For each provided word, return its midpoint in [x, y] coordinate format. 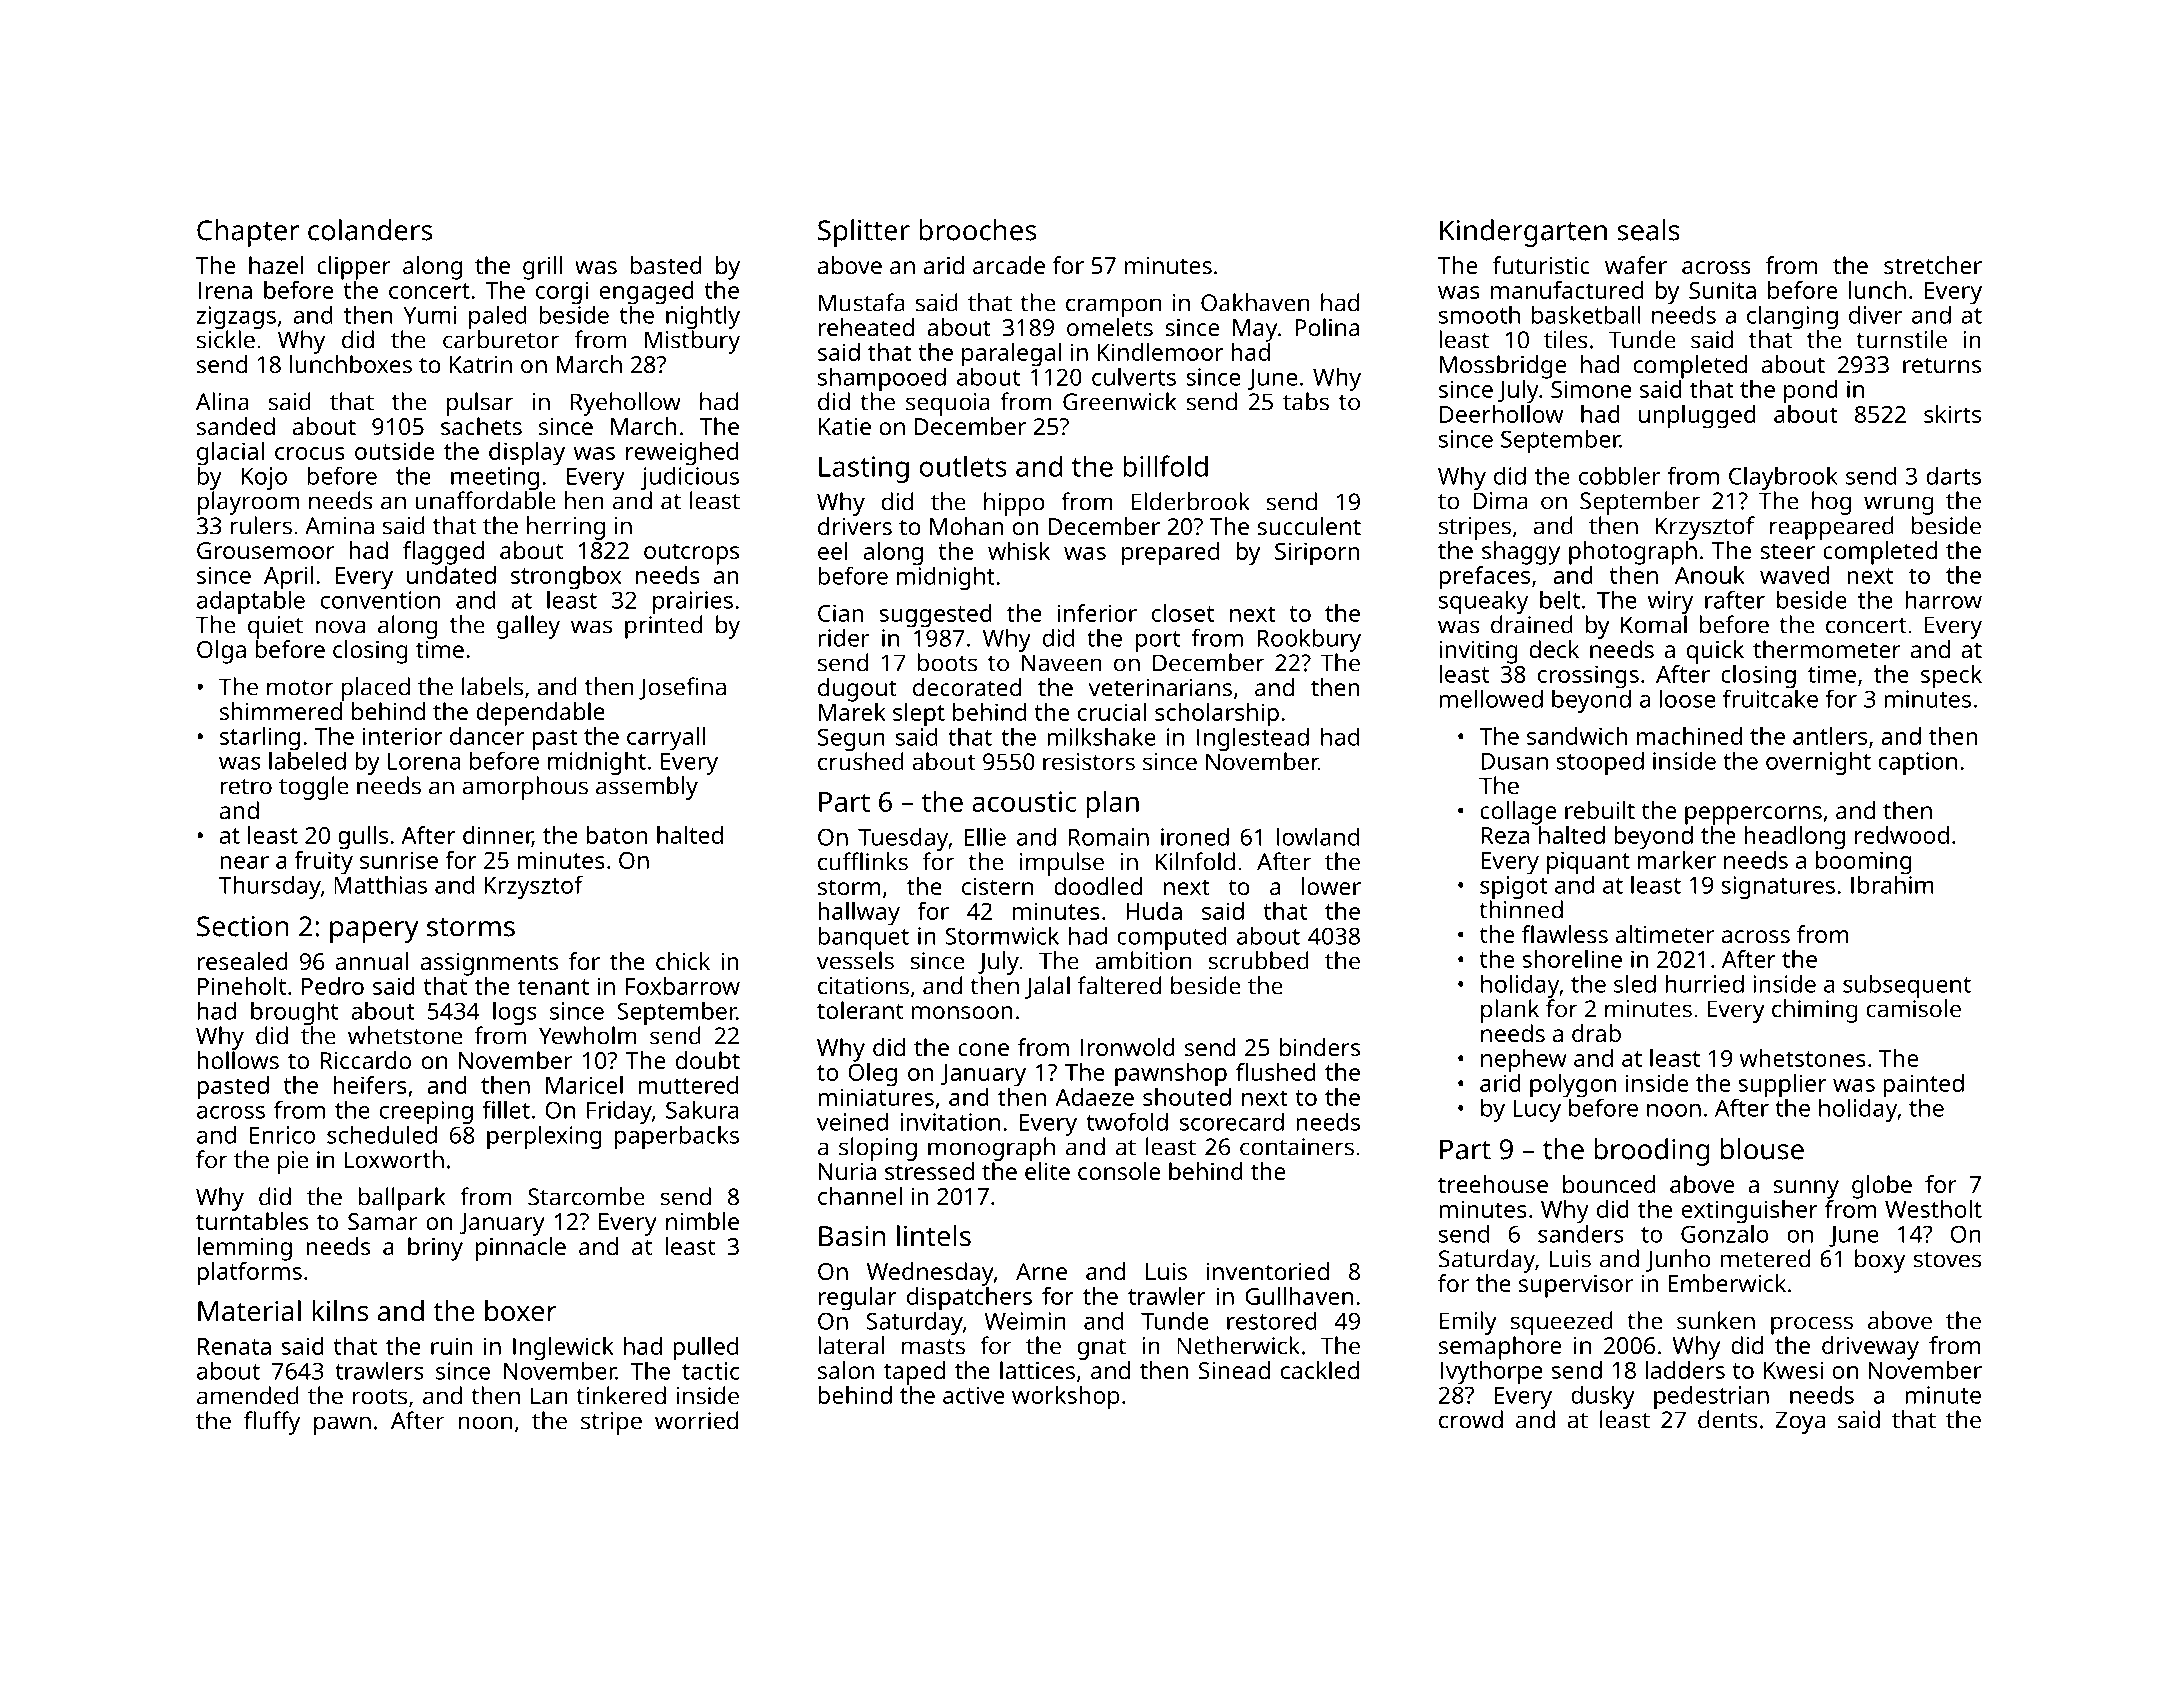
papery [374, 932]
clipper [354, 268]
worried [696, 1420]
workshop [1066, 1398]
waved [1794, 575]
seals [1648, 230]
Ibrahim [1892, 884]
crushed [861, 761]
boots [947, 662]
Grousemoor [266, 550]
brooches [977, 230]
